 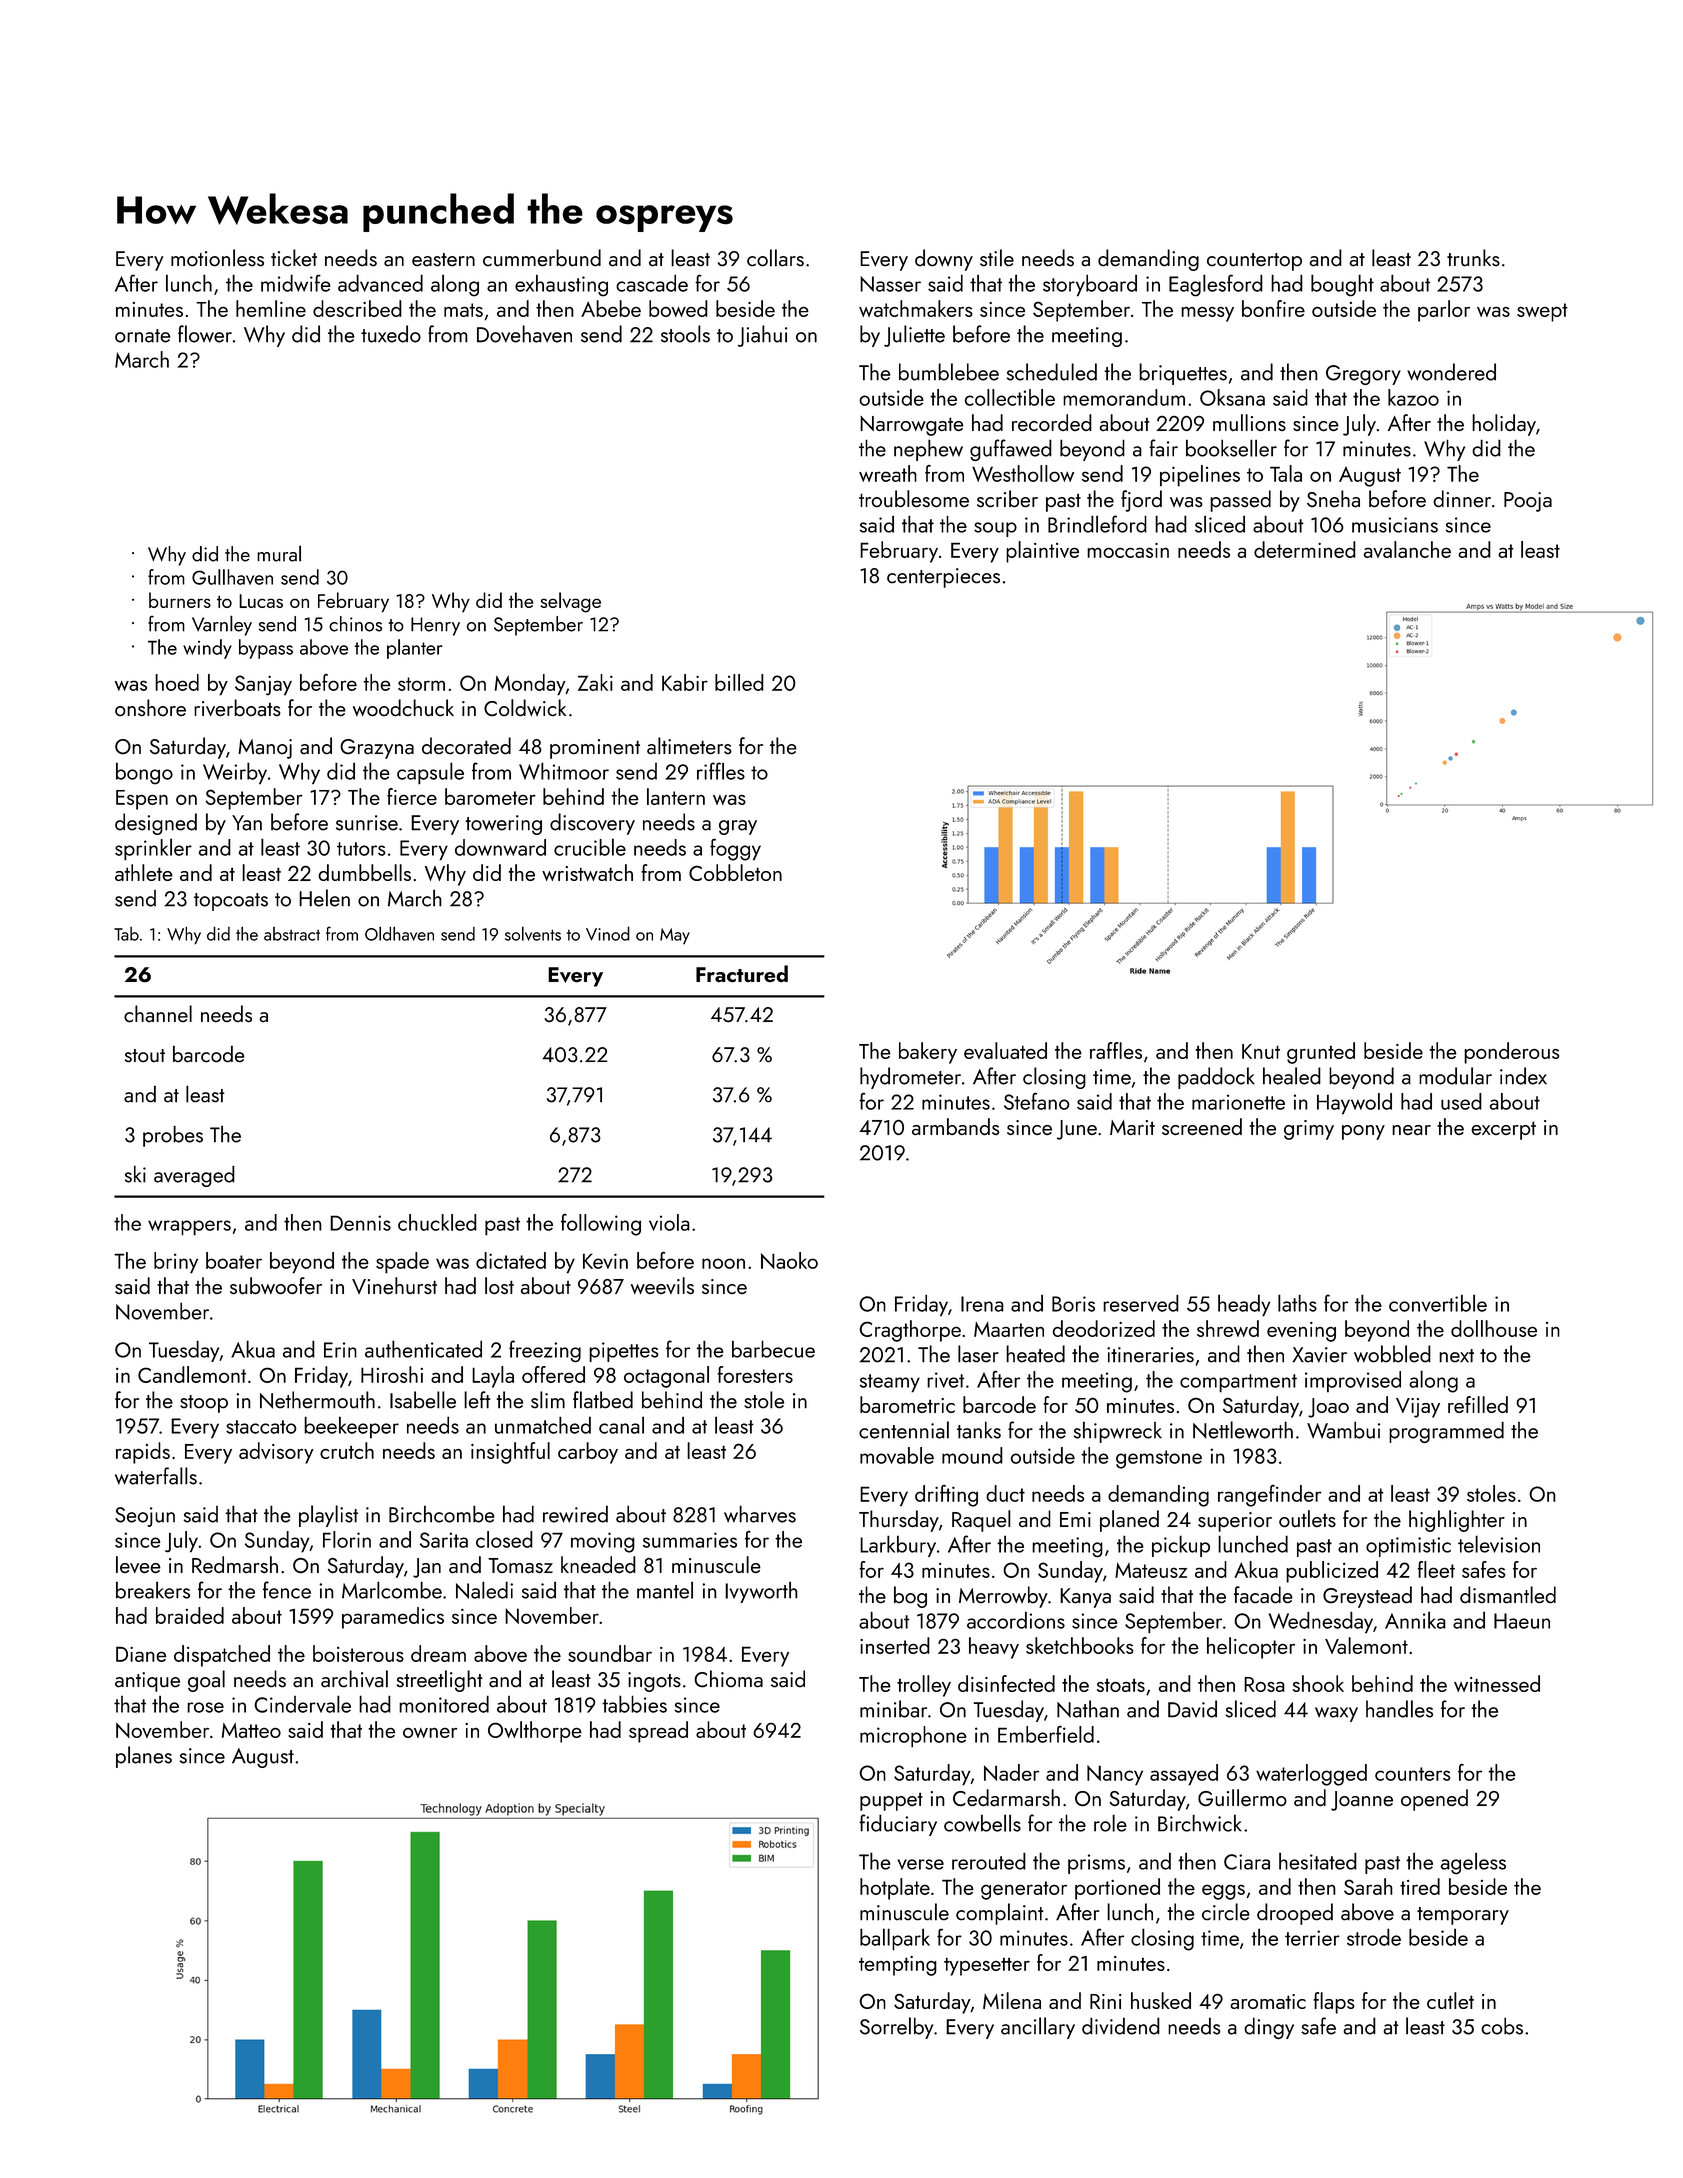 What do you see at coordinates (158, 1013) in the image?
I see `channel` at bounding box center [158, 1013].
